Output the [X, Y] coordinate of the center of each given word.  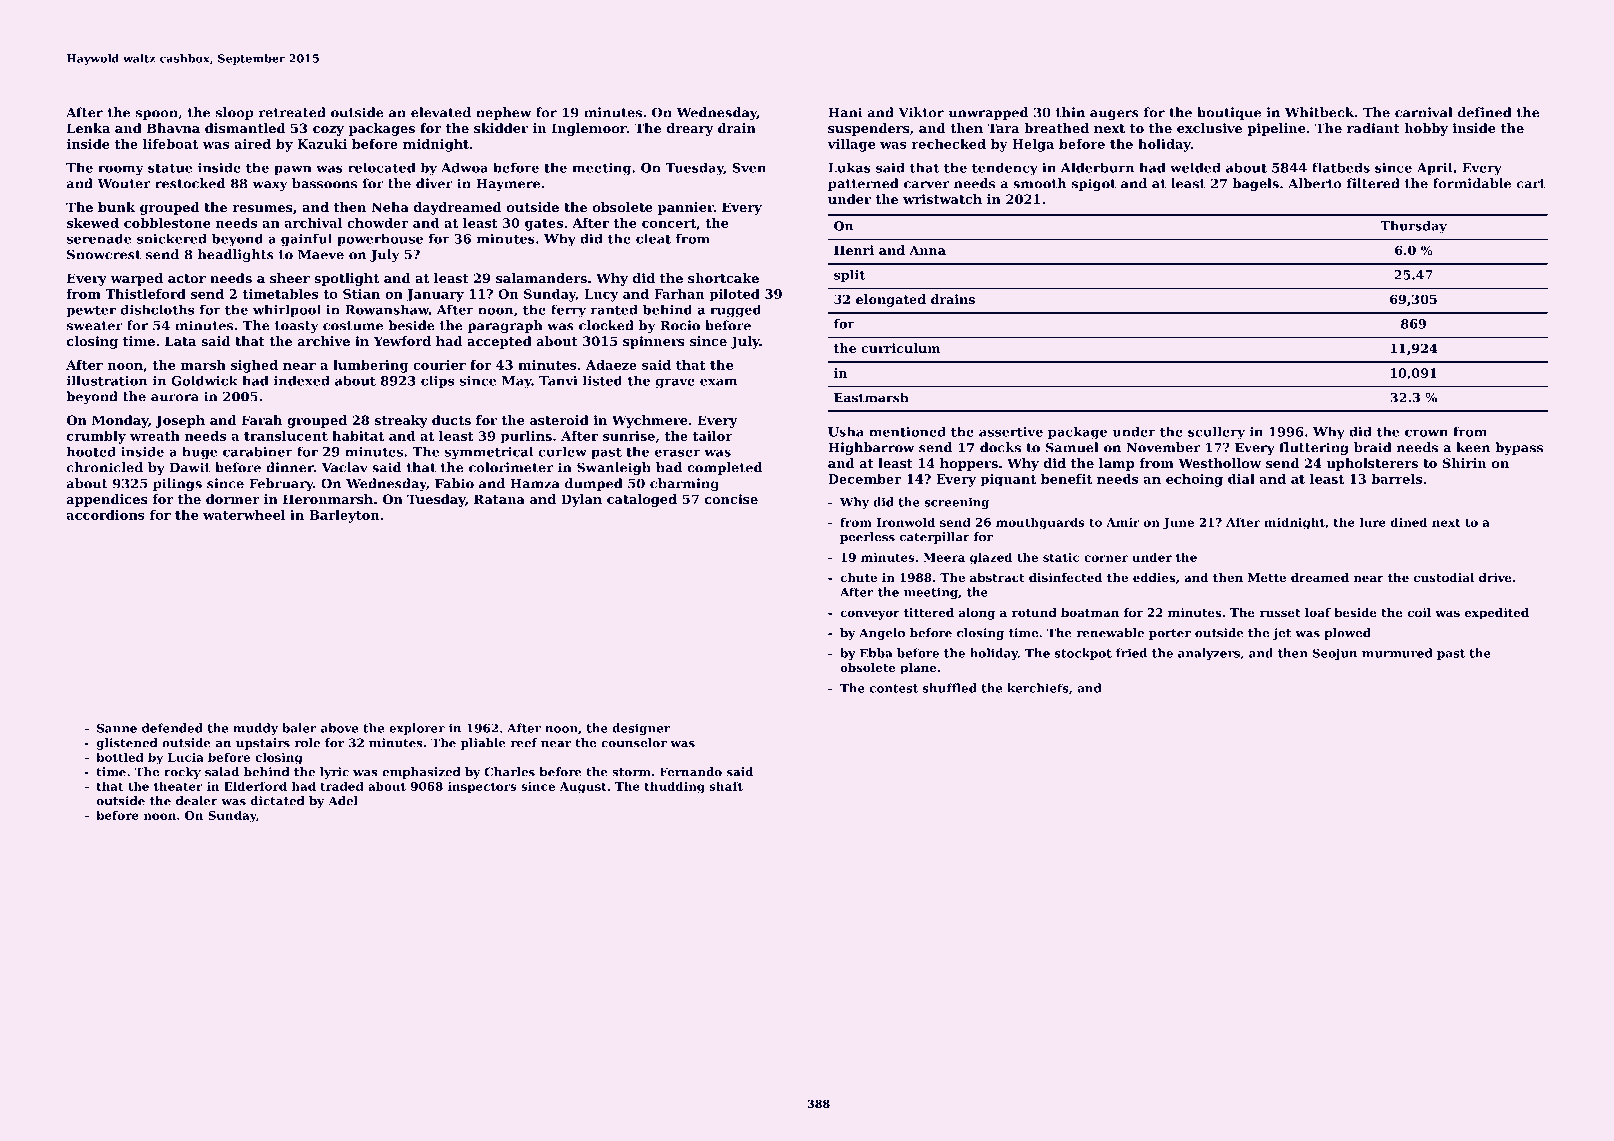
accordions [106, 515]
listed [602, 381]
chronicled [105, 467]
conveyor [870, 615]
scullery [1216, 433]
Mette [1267, 577]
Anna [927, 250]
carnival [1424, 112]
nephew [503, 113]
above [339, 728]
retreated [292, 112]
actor [187, 278]
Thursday [1413, 227]
